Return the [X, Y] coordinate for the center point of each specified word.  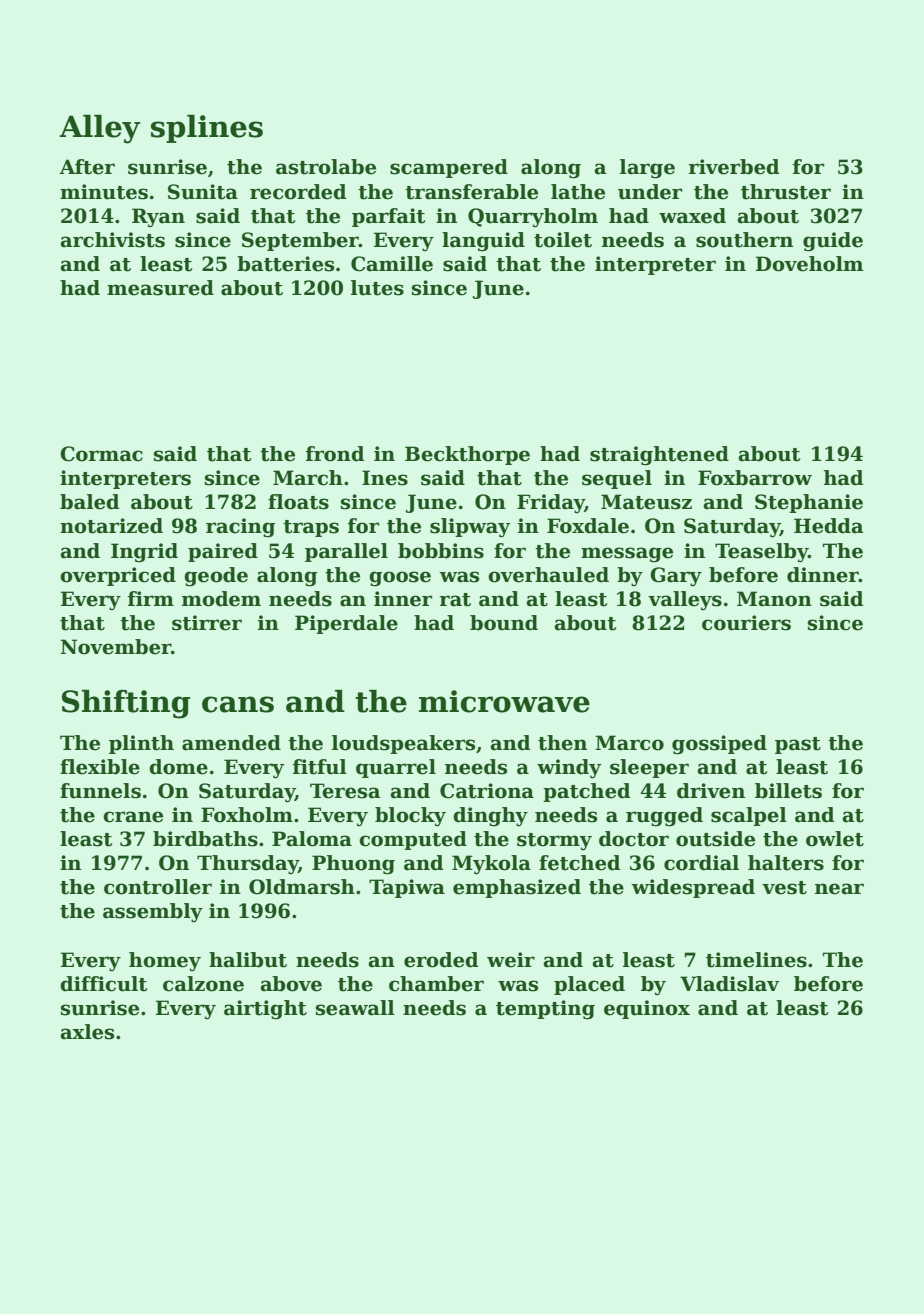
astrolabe [326, 167]
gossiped [719, 745]
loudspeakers [403, 744]
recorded [298, 192]
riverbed [734, 167]
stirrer [207, 623]
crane [133, 817]
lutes [377, 288]
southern [744, 240]
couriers [746, 623]
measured [160, 288]
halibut [248, 960]
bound [504, 623]
